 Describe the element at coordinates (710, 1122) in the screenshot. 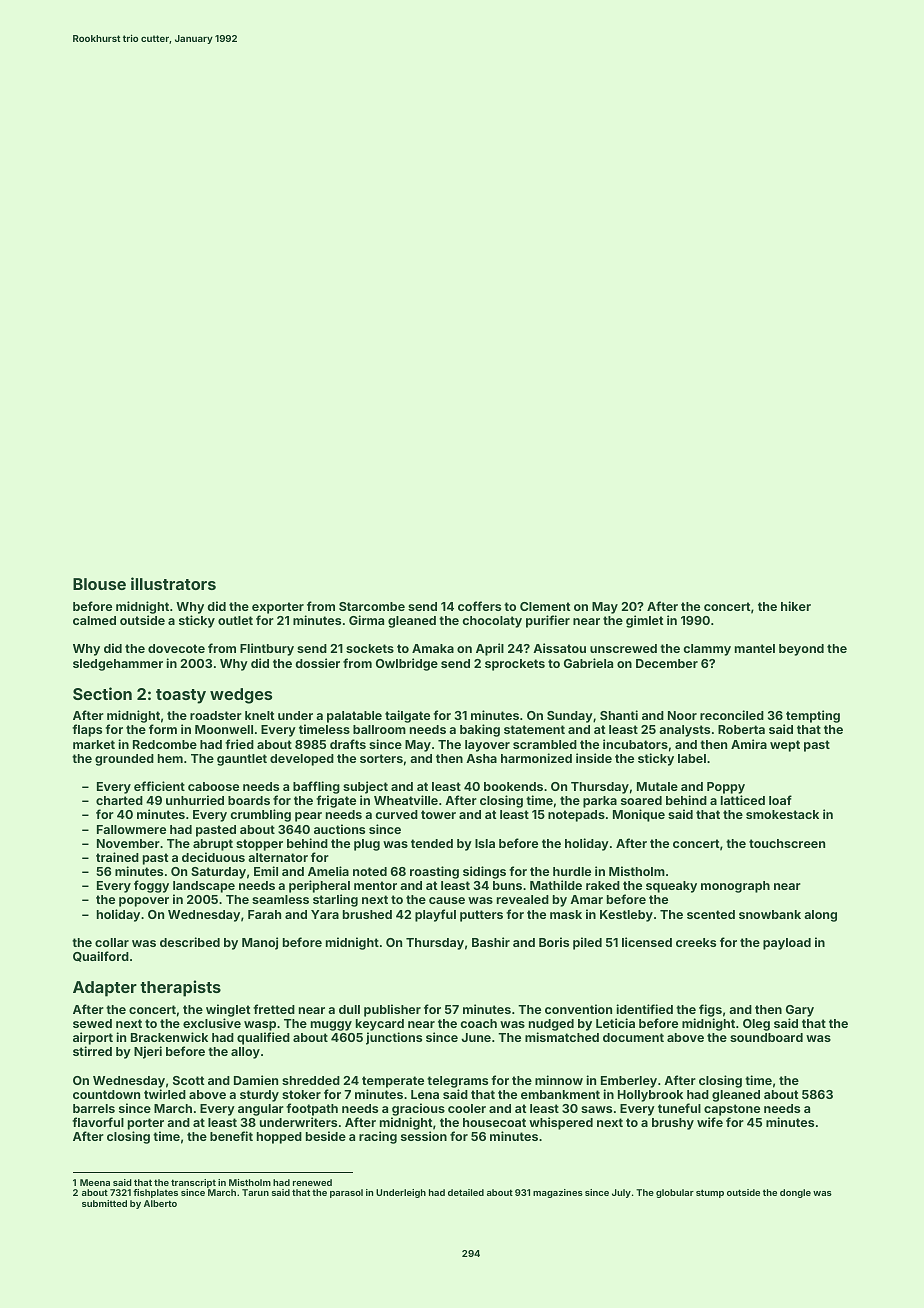

I see `wife` at that location.
